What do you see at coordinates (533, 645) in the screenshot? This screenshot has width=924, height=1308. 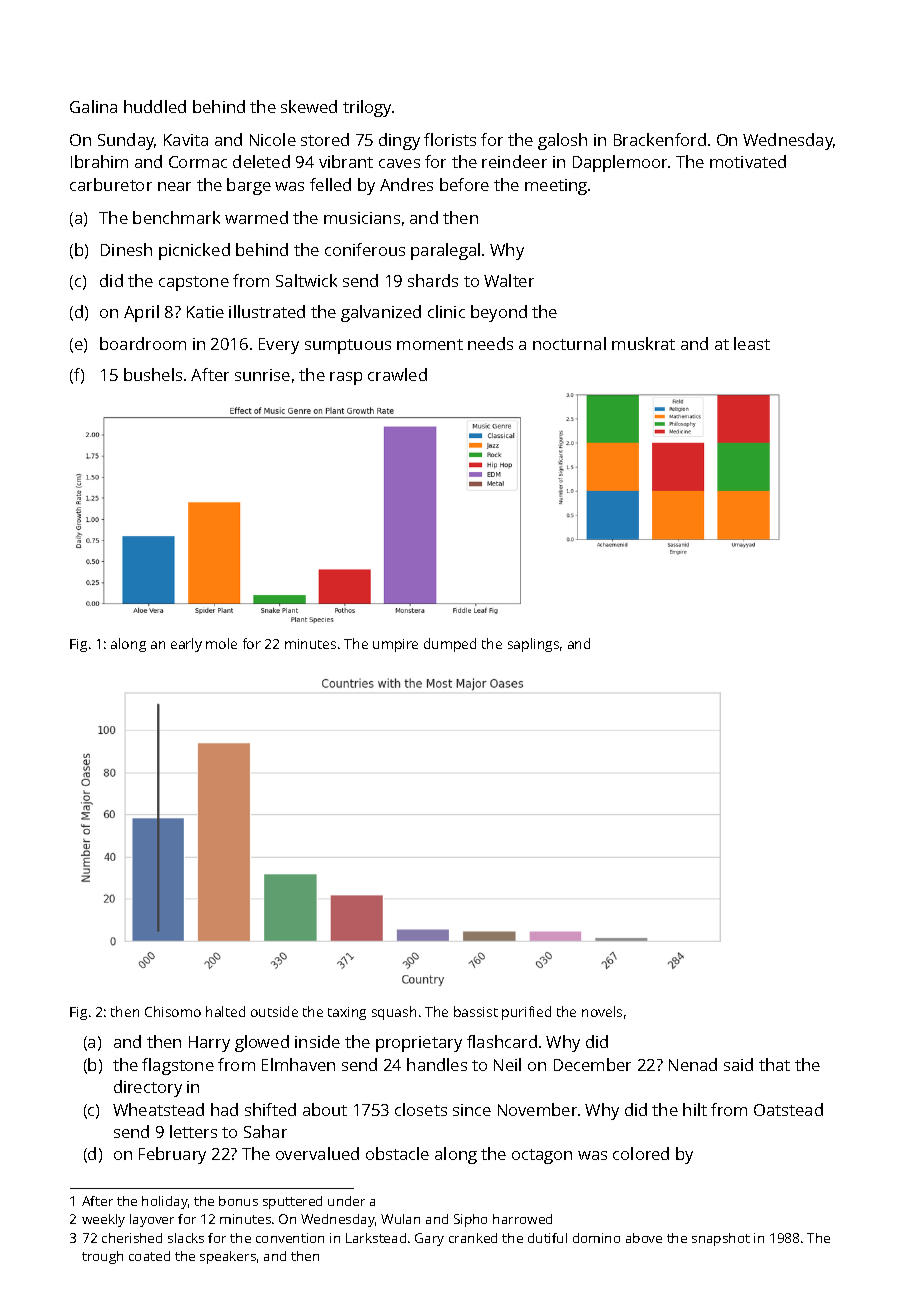 I see `saplings` at bounding box center [533, 645].
